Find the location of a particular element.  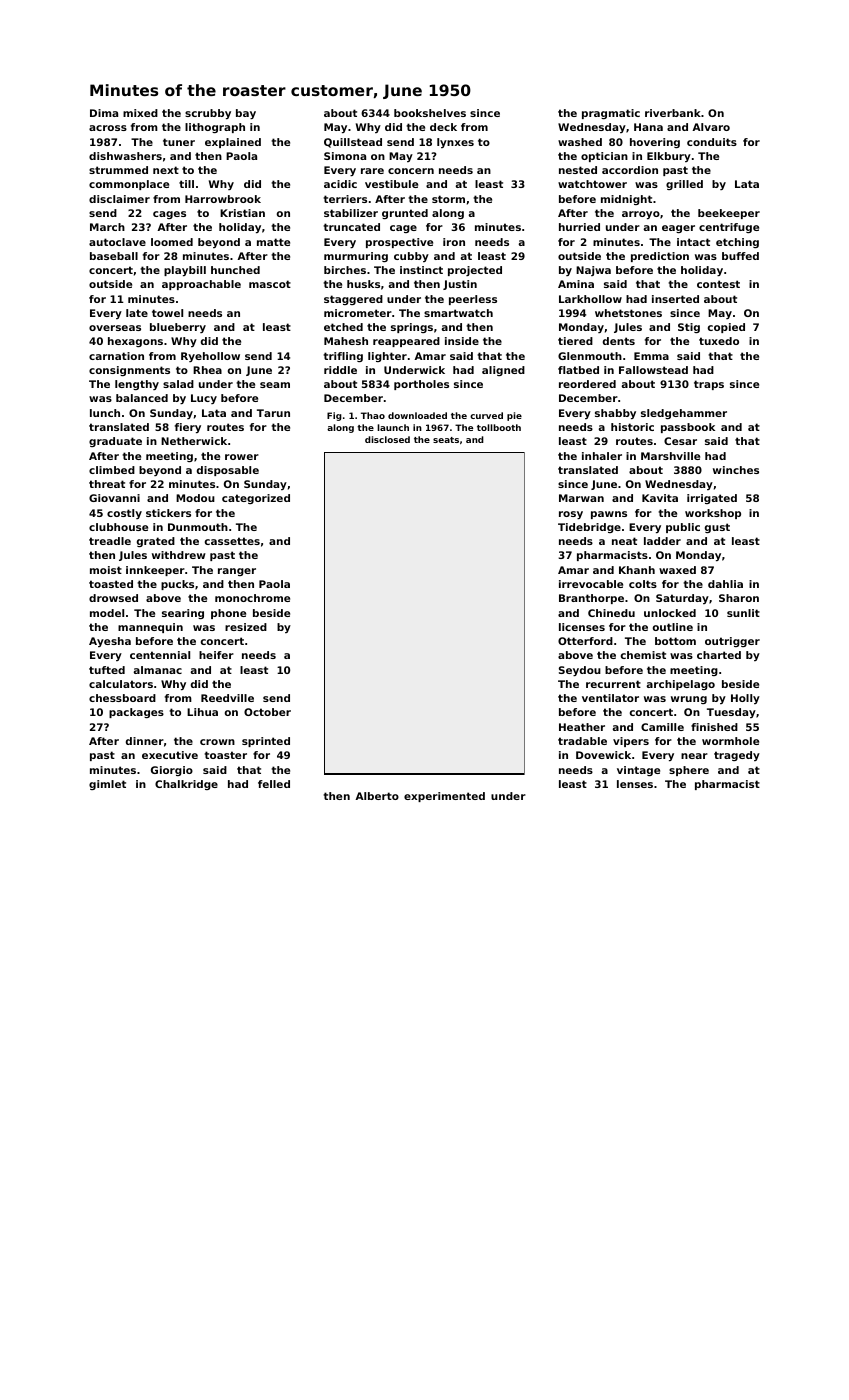

acidic is located at coordinates (340, 184).
